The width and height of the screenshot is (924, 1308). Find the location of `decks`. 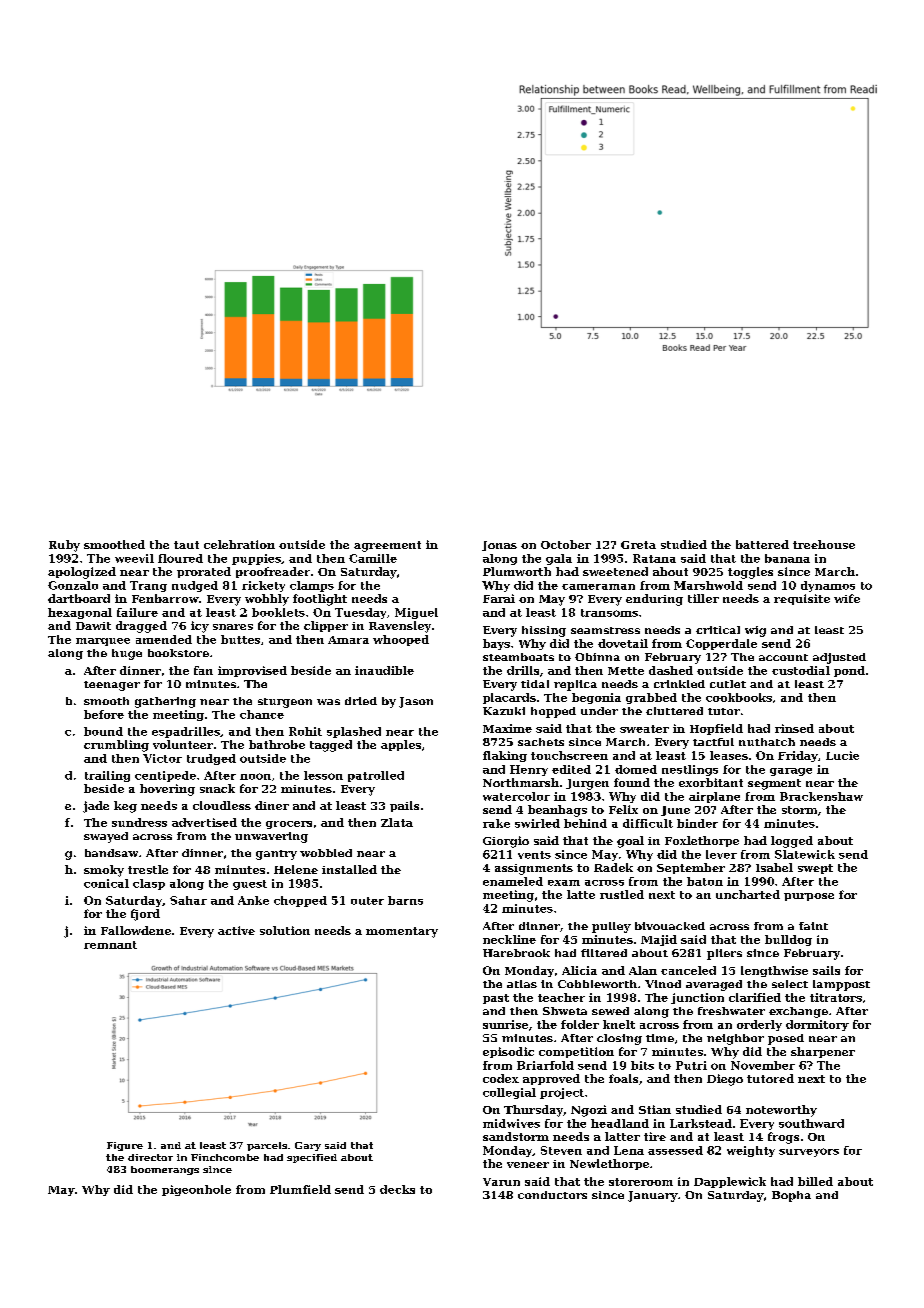

decks is located at coordinates (397, 1189).
